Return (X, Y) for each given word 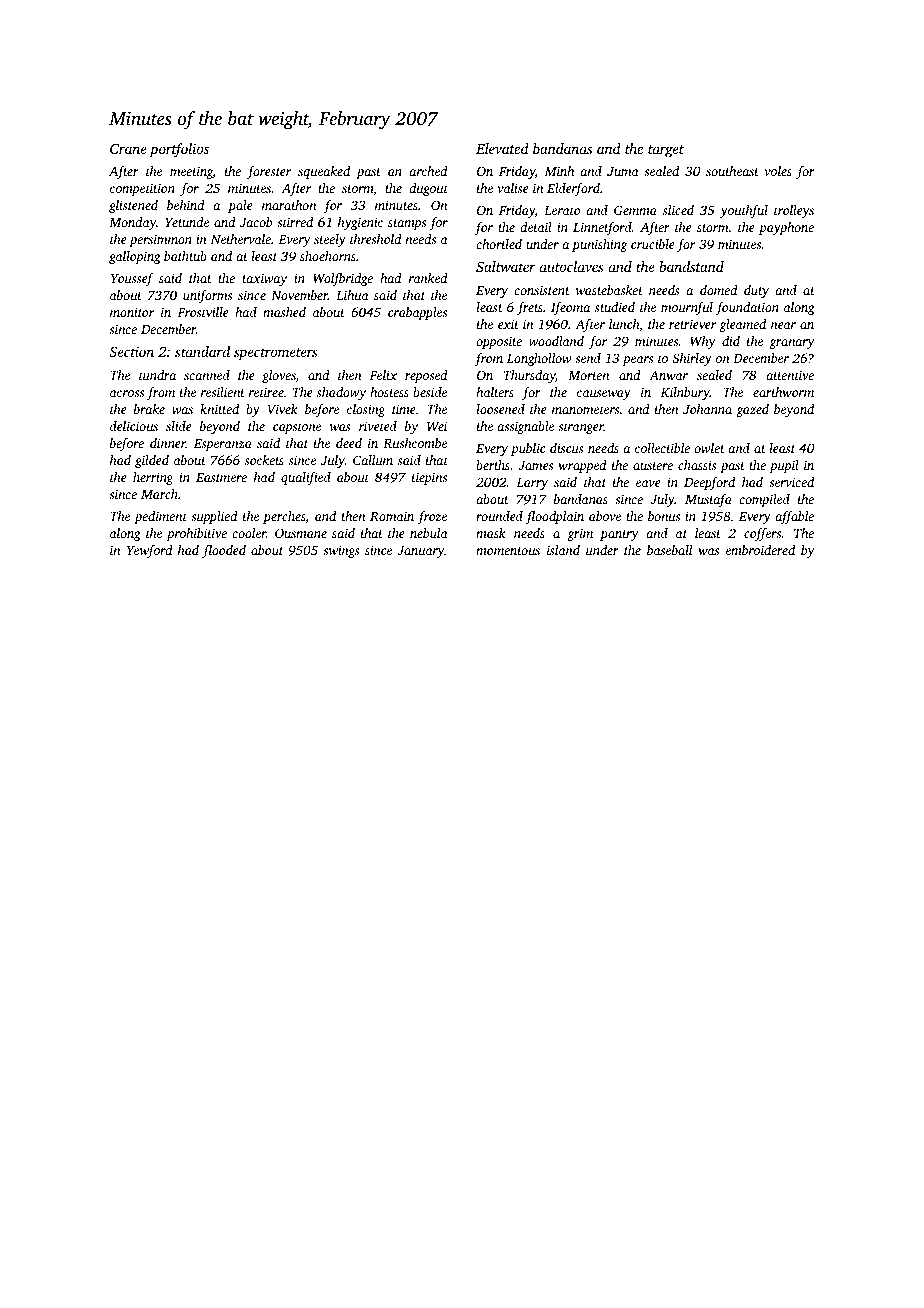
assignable (525, 427)
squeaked (324, 172)
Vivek (283, 409)
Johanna (707, 409)
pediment (160, 517)
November (299, 295)
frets (530, 308)
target (666, 151)
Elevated (502, 148)
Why (703, 342)
